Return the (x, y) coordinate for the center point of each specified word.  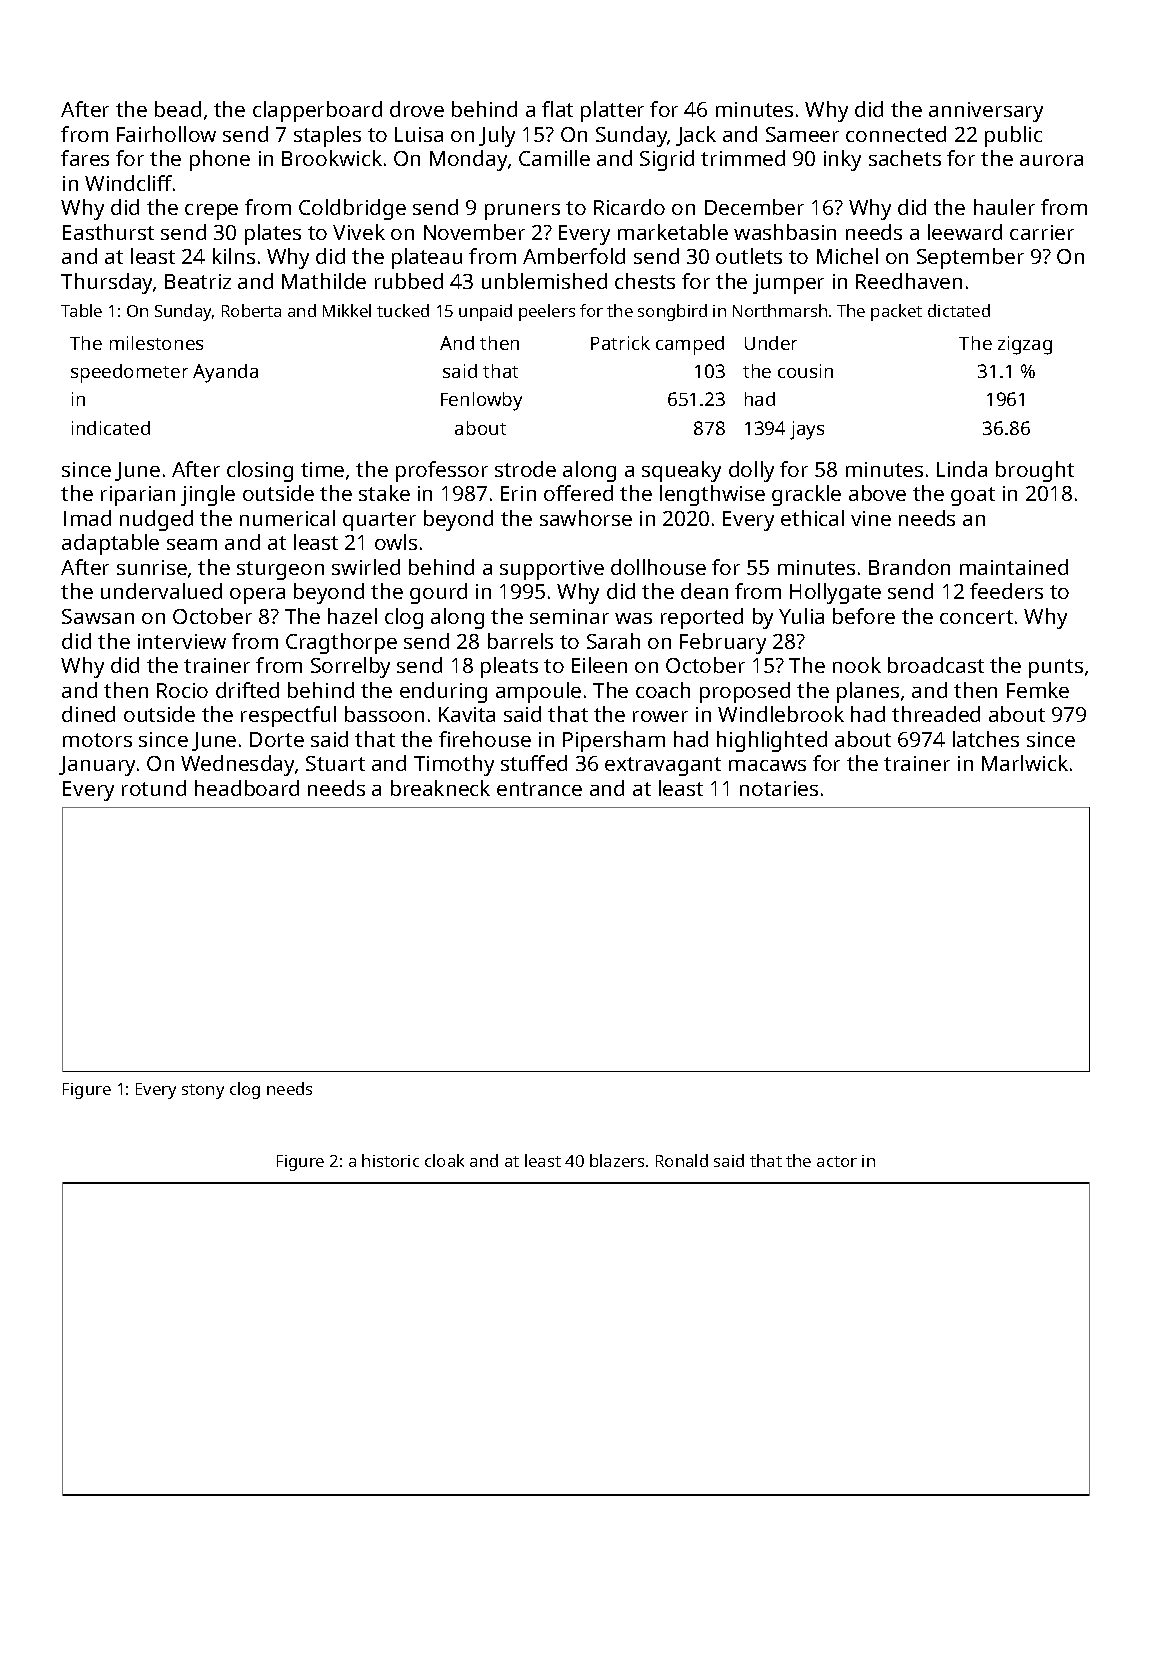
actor (837, 1161)
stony (203, 1091)
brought (1035, 471)
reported (702, 618)
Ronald (682, 1160)
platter (612, 111)
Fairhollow (166, 134)
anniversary (986, 112)
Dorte (277, 739)
